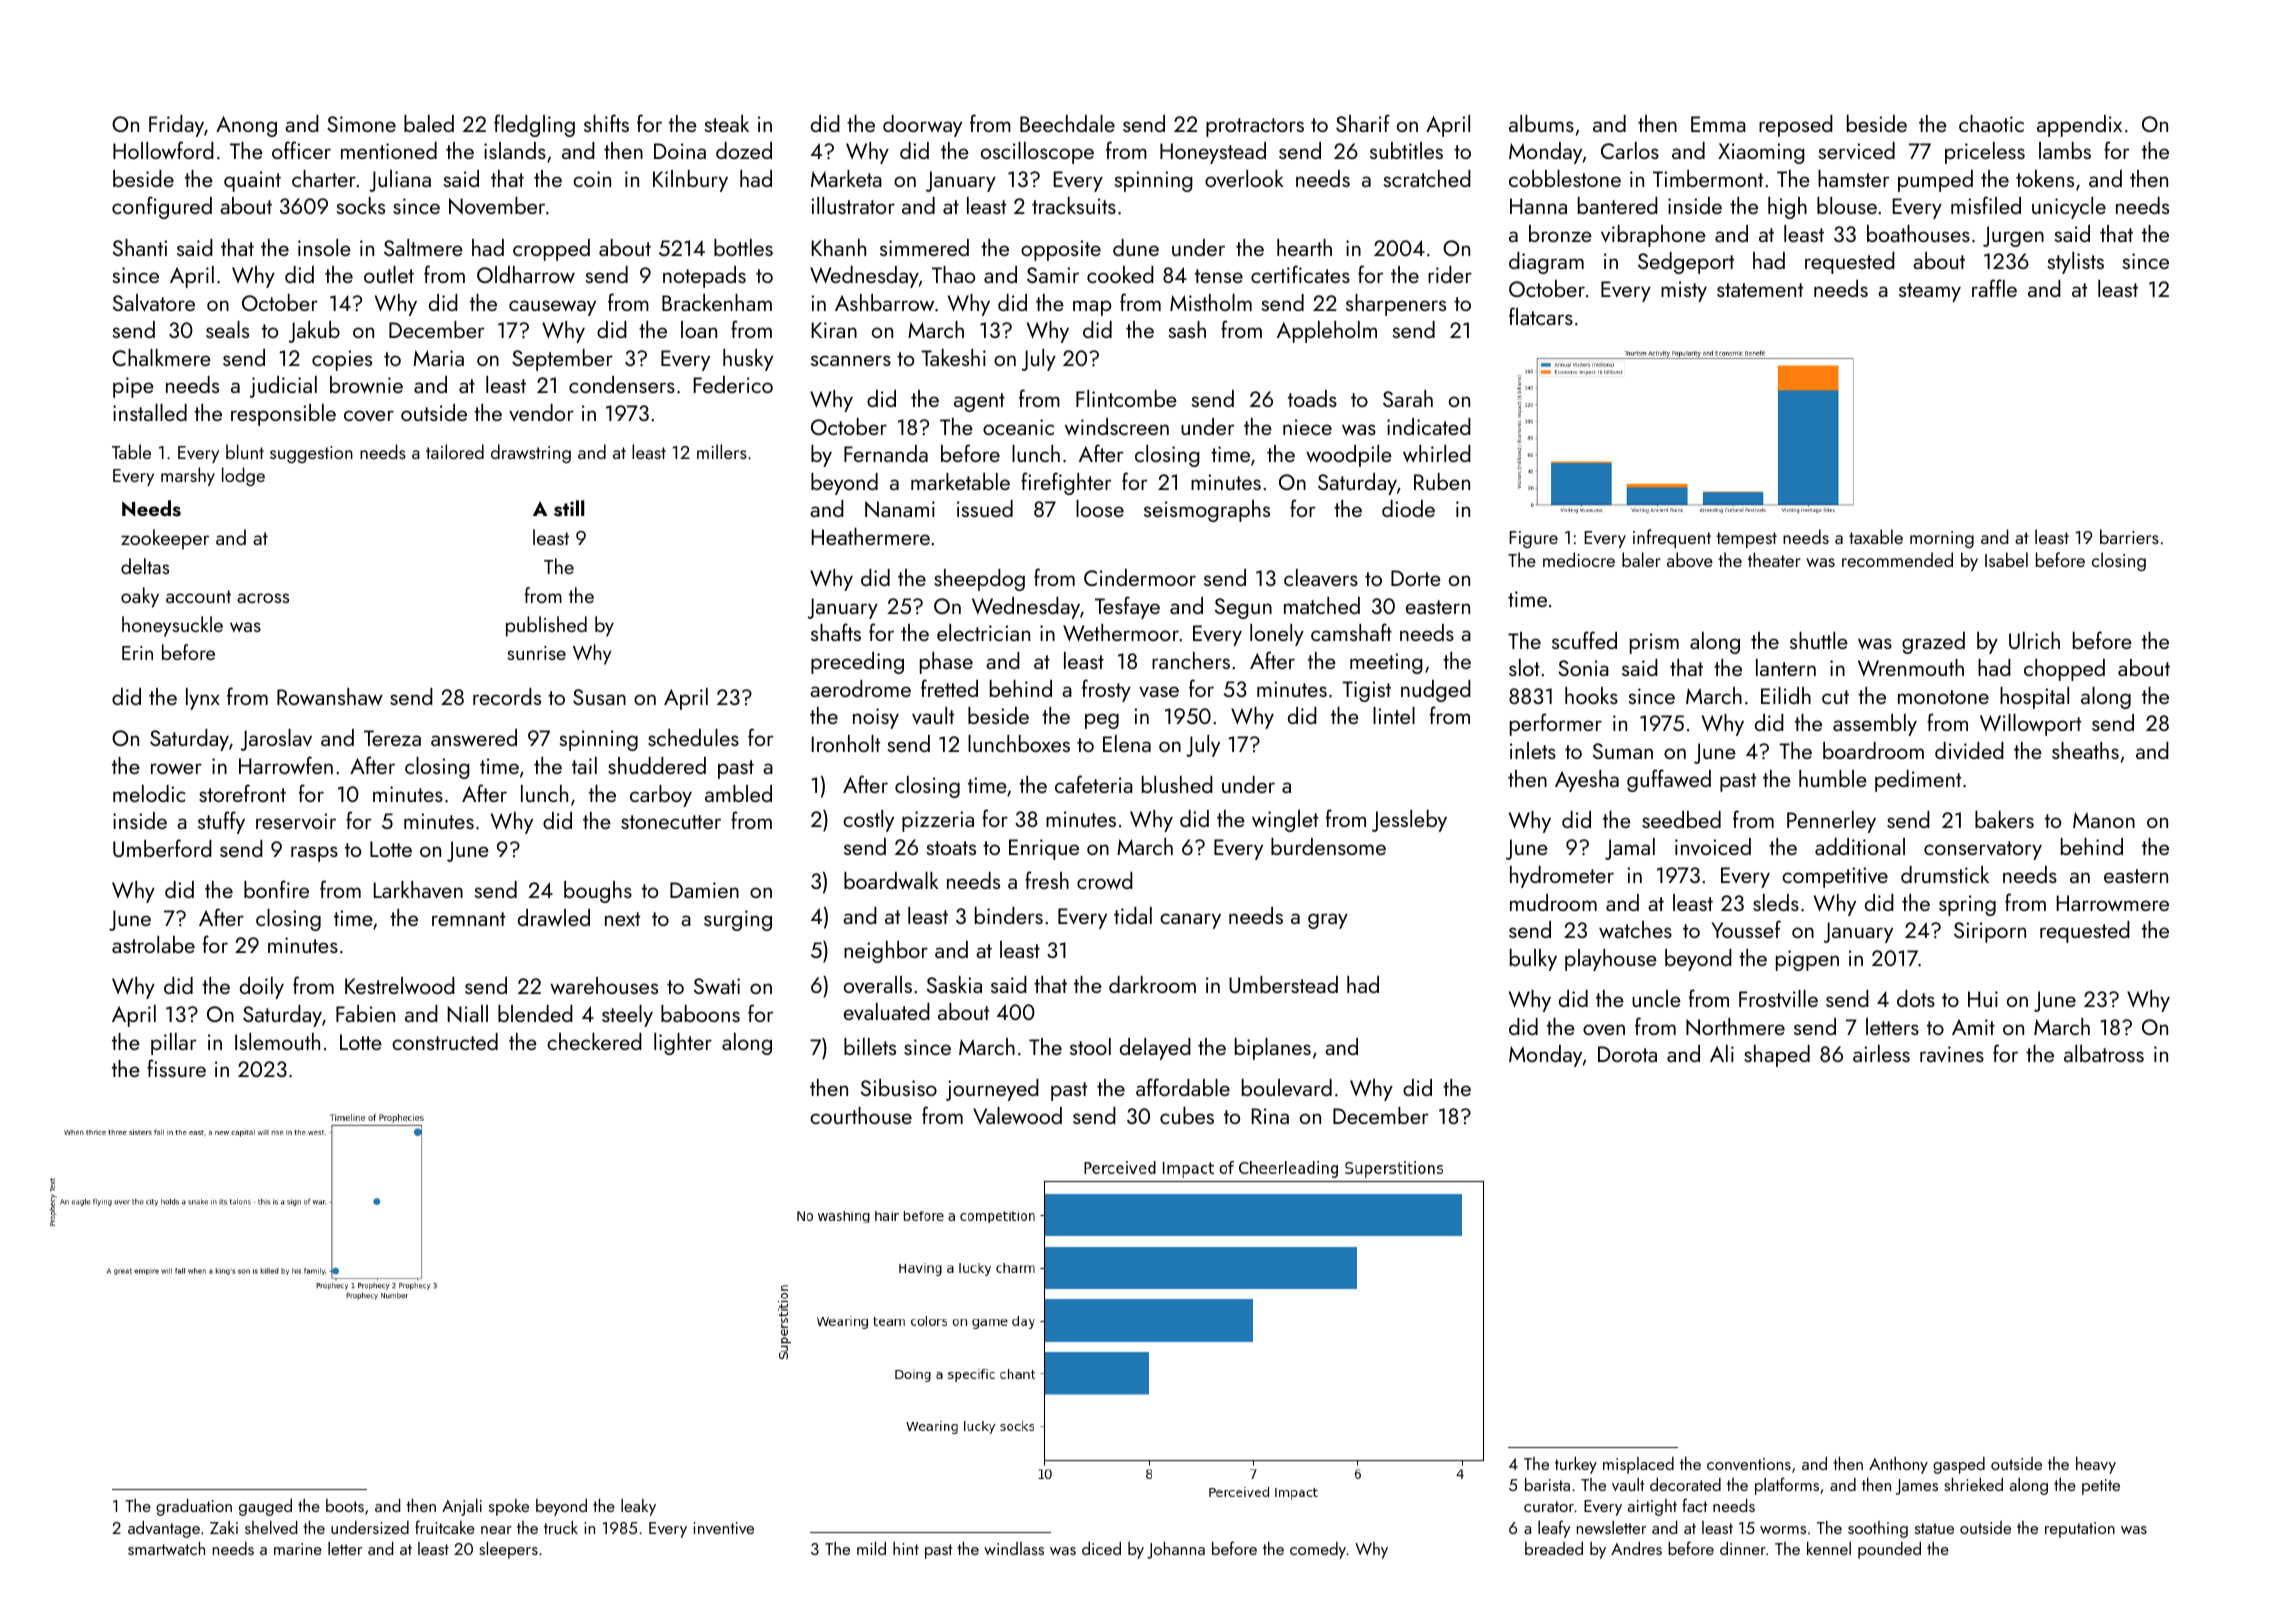 The image size is (2282, 1614). What do you see at coordinates (871, 1548) in the document?
I see `mild` at bounding box center [871, 1548].
